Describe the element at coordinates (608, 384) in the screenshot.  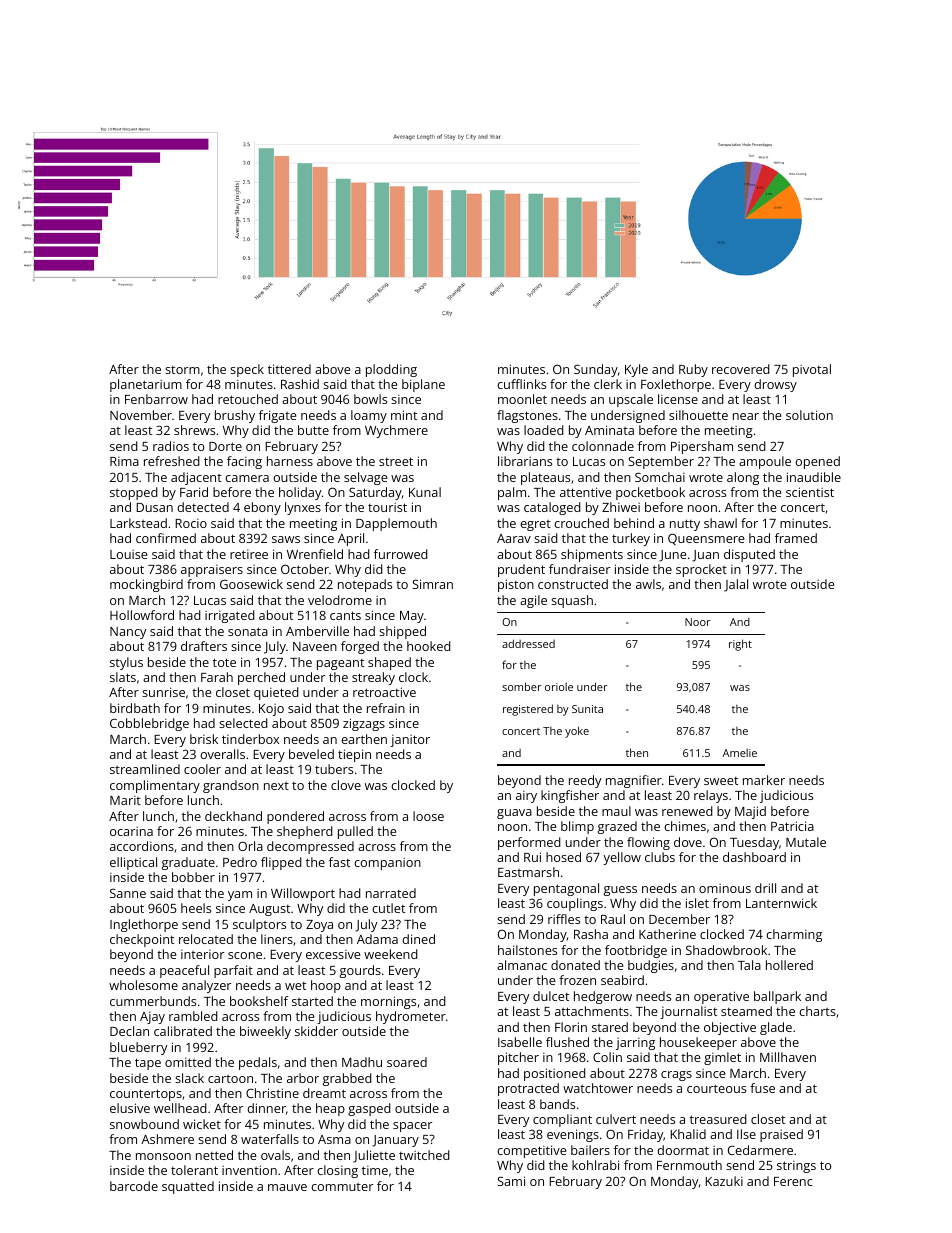
I see `clerk` at that location.
